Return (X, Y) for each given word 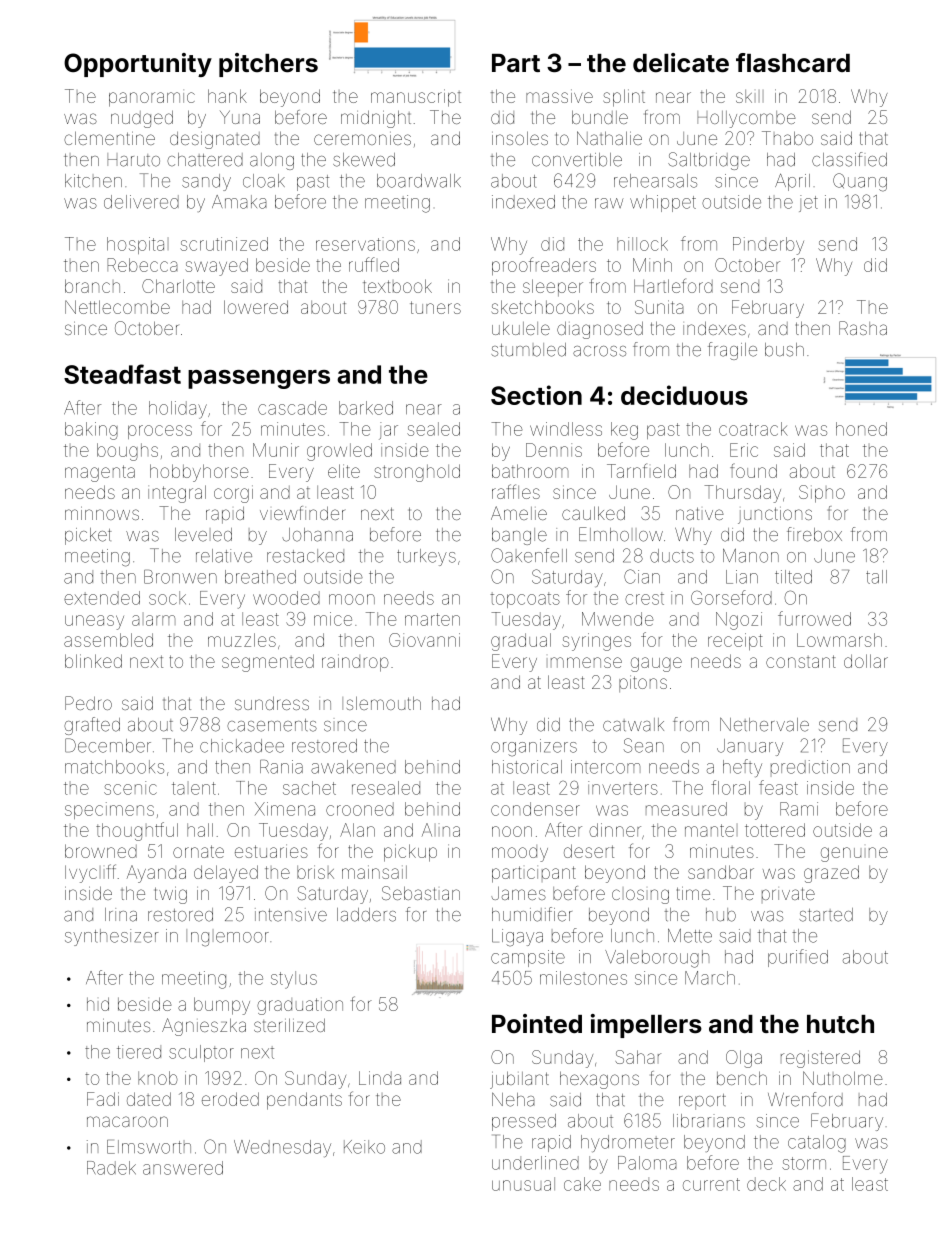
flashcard (793, 63)
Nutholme (843, 1078)
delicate (681, 63)
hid (98, 1004)
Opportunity (138, 65)
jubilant (519, 1080)
